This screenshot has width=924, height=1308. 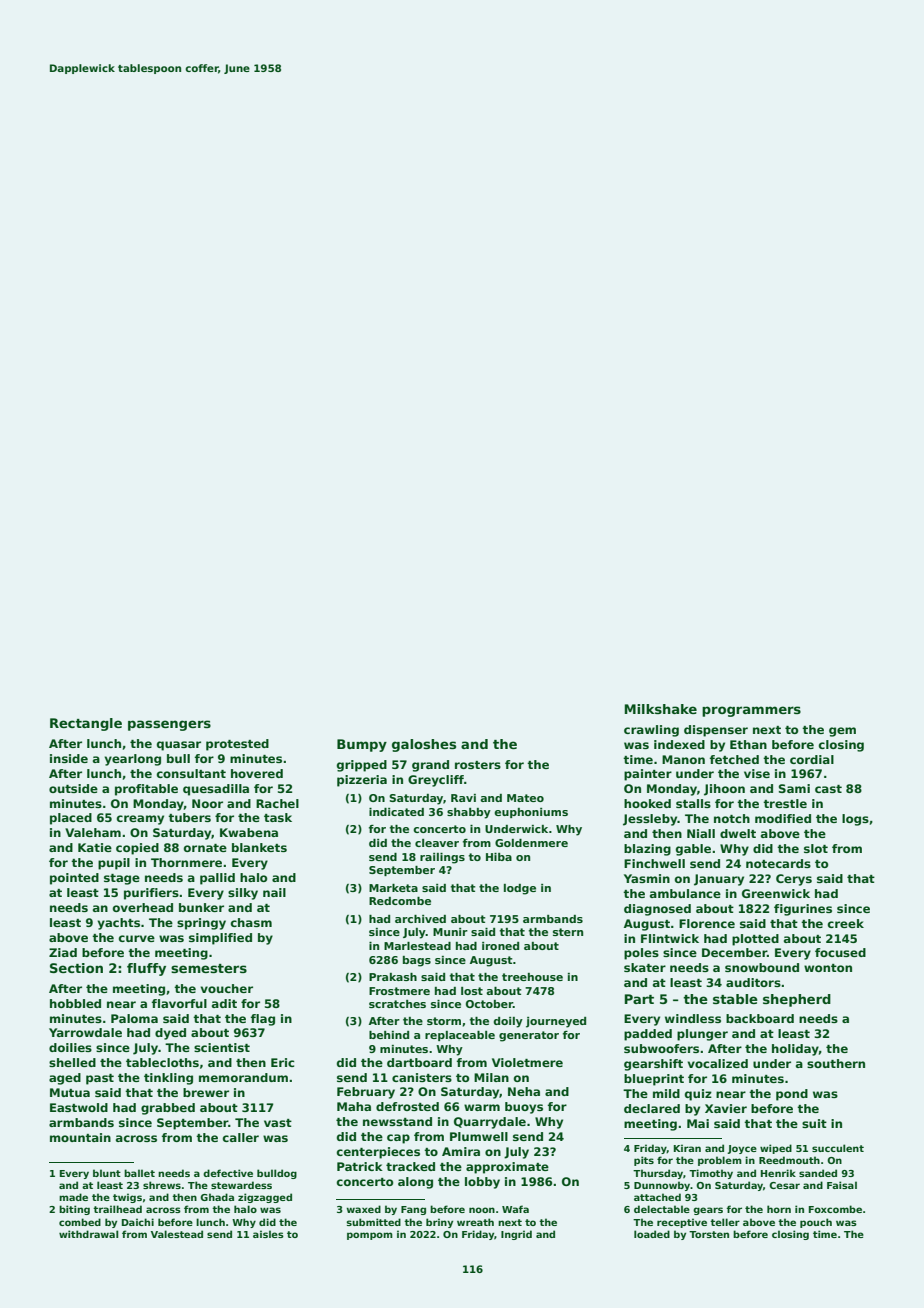 What do you see at coordinates (424, 745) in the screenshot?
I see `galoshes` at bounding box center [424, 745].
